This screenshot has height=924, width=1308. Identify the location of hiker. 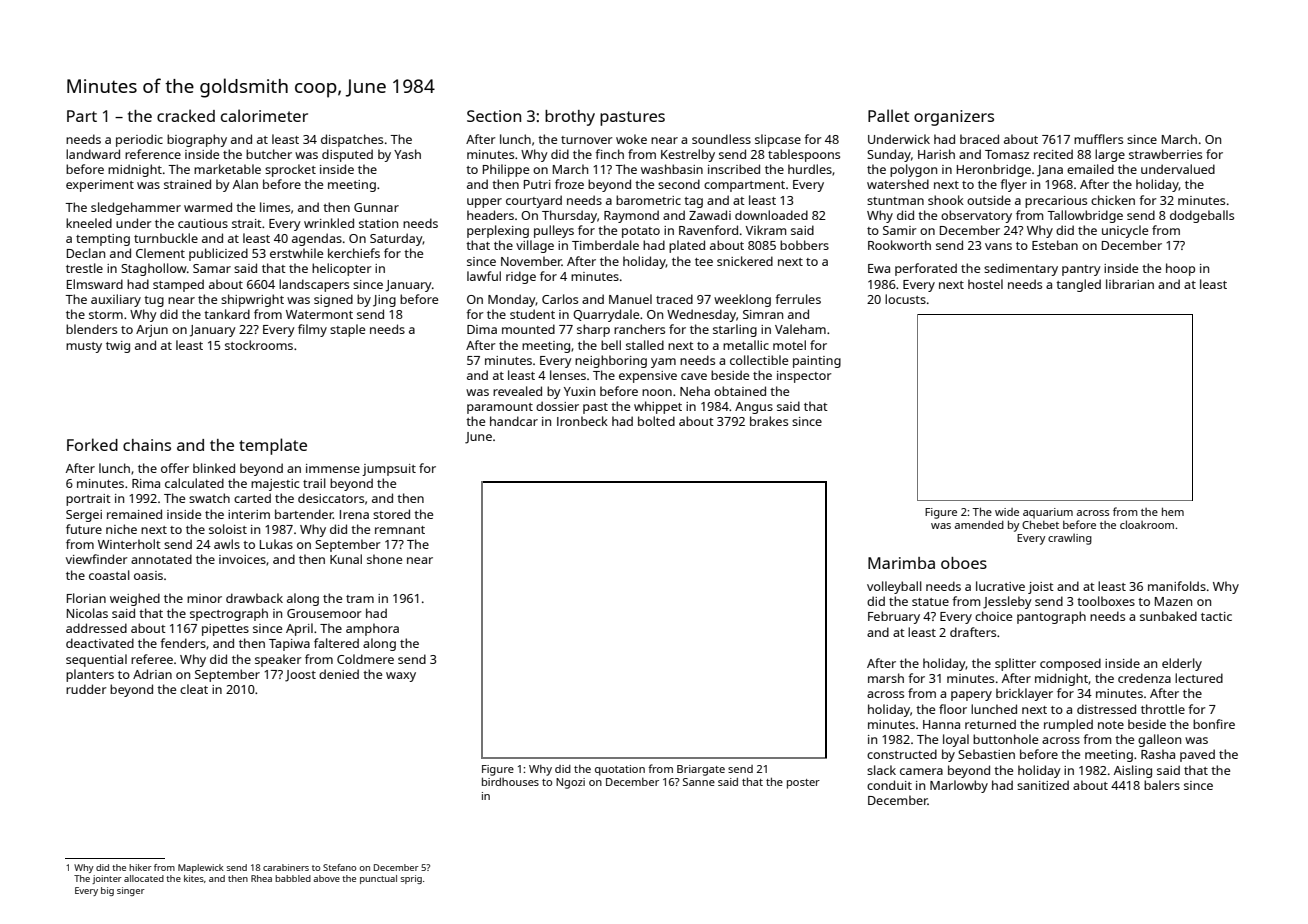
(140, 867).
